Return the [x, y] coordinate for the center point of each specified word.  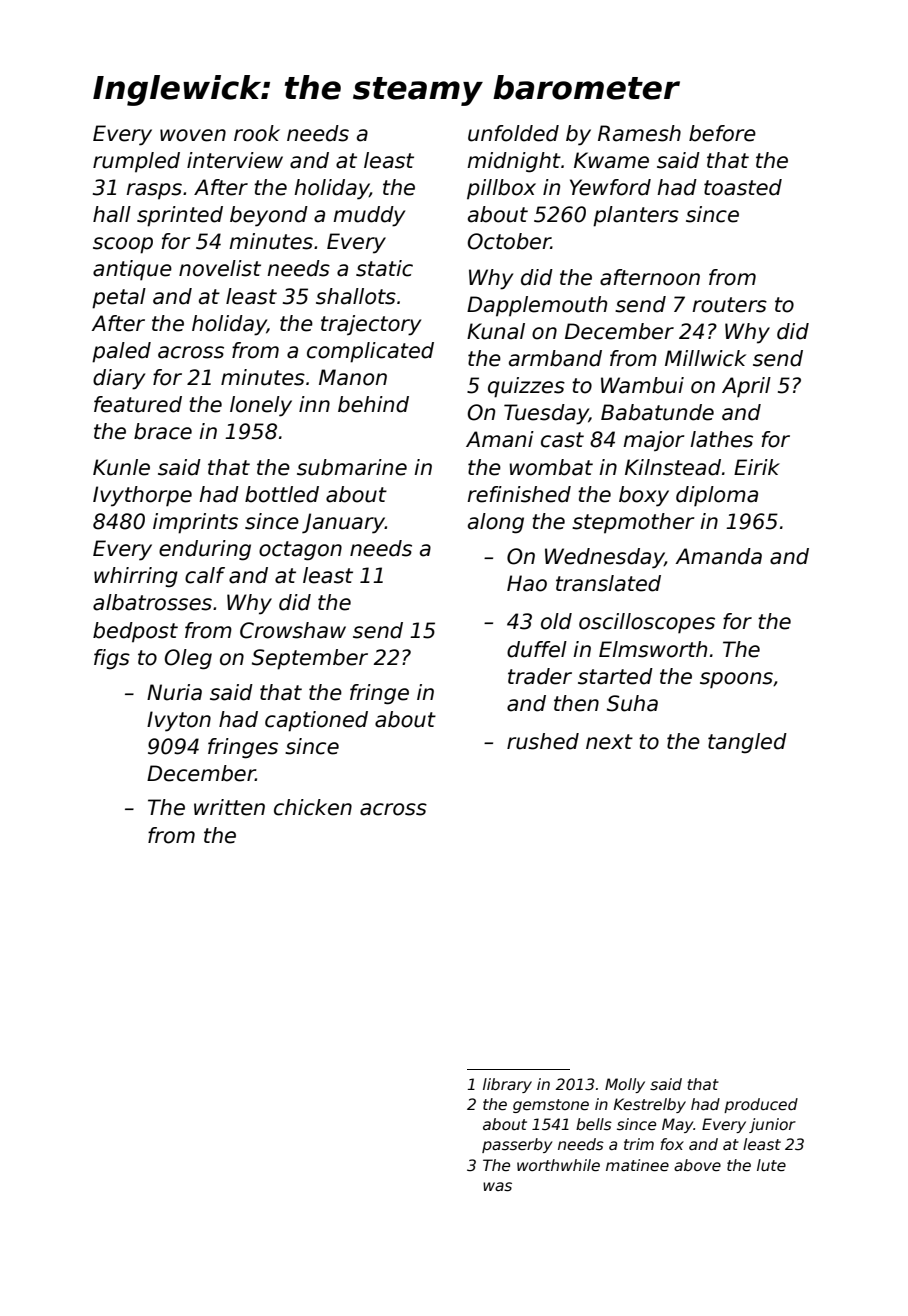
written [229, 807]
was [497, 1186]
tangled [747, 743]
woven [193, 135]
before [722, 133]
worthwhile [558, 1165]
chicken [313, 807]
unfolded [513, 133]
